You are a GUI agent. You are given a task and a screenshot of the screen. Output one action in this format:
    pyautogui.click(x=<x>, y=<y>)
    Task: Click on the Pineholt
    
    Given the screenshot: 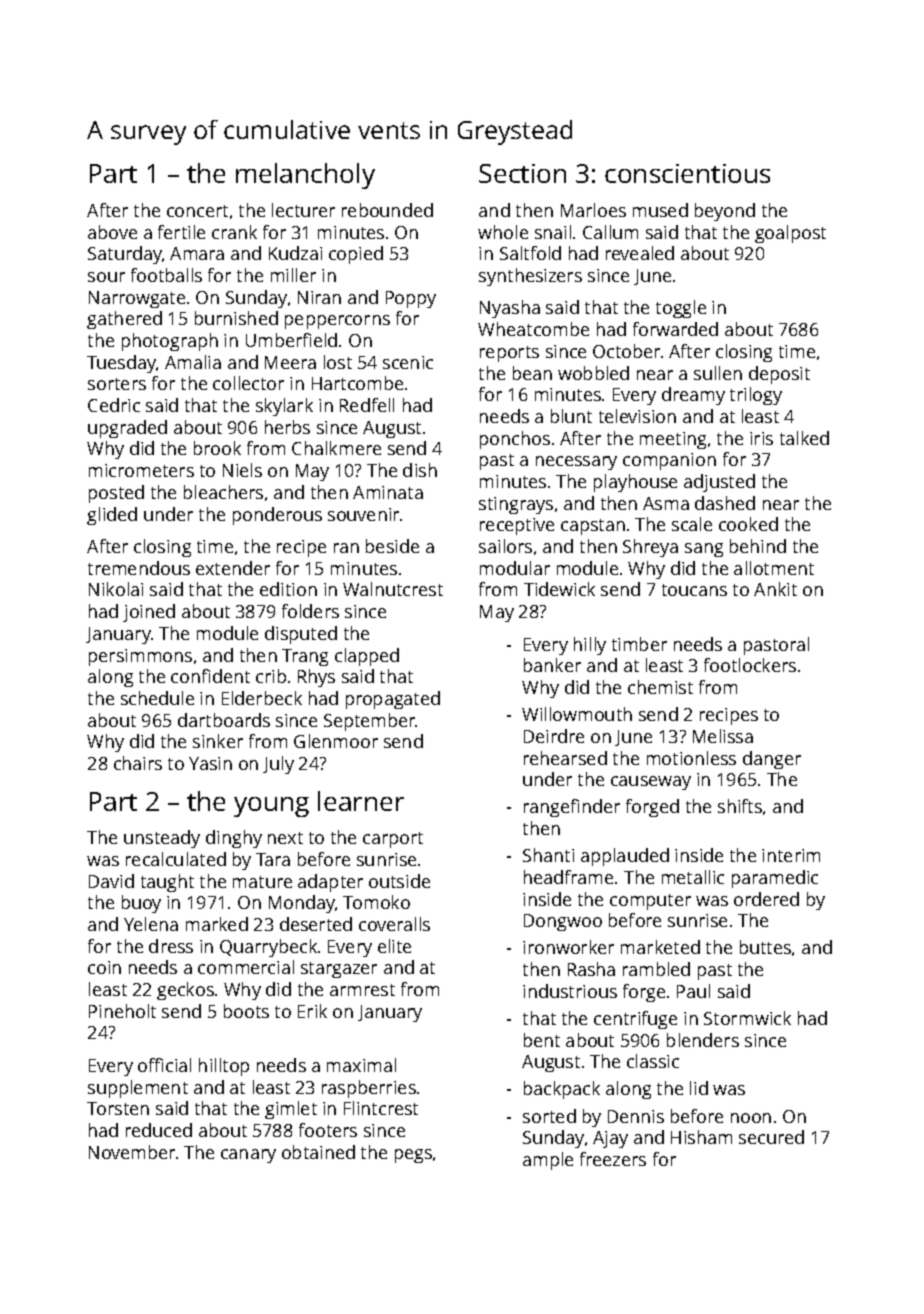 What is the action you would take?
    pyautogui.click(x=122, y=1011)
